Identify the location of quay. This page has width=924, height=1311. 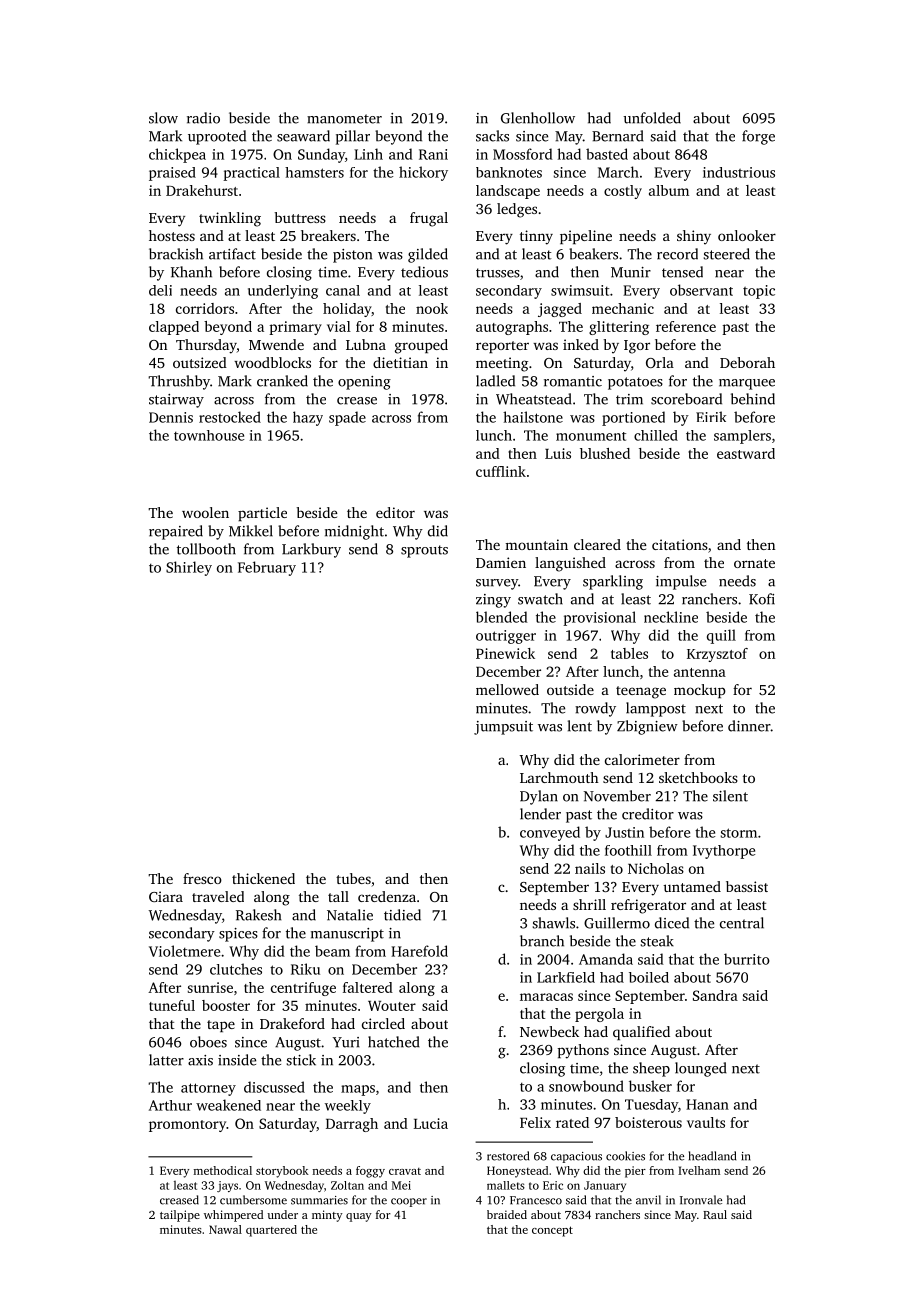
(359, 1217).
